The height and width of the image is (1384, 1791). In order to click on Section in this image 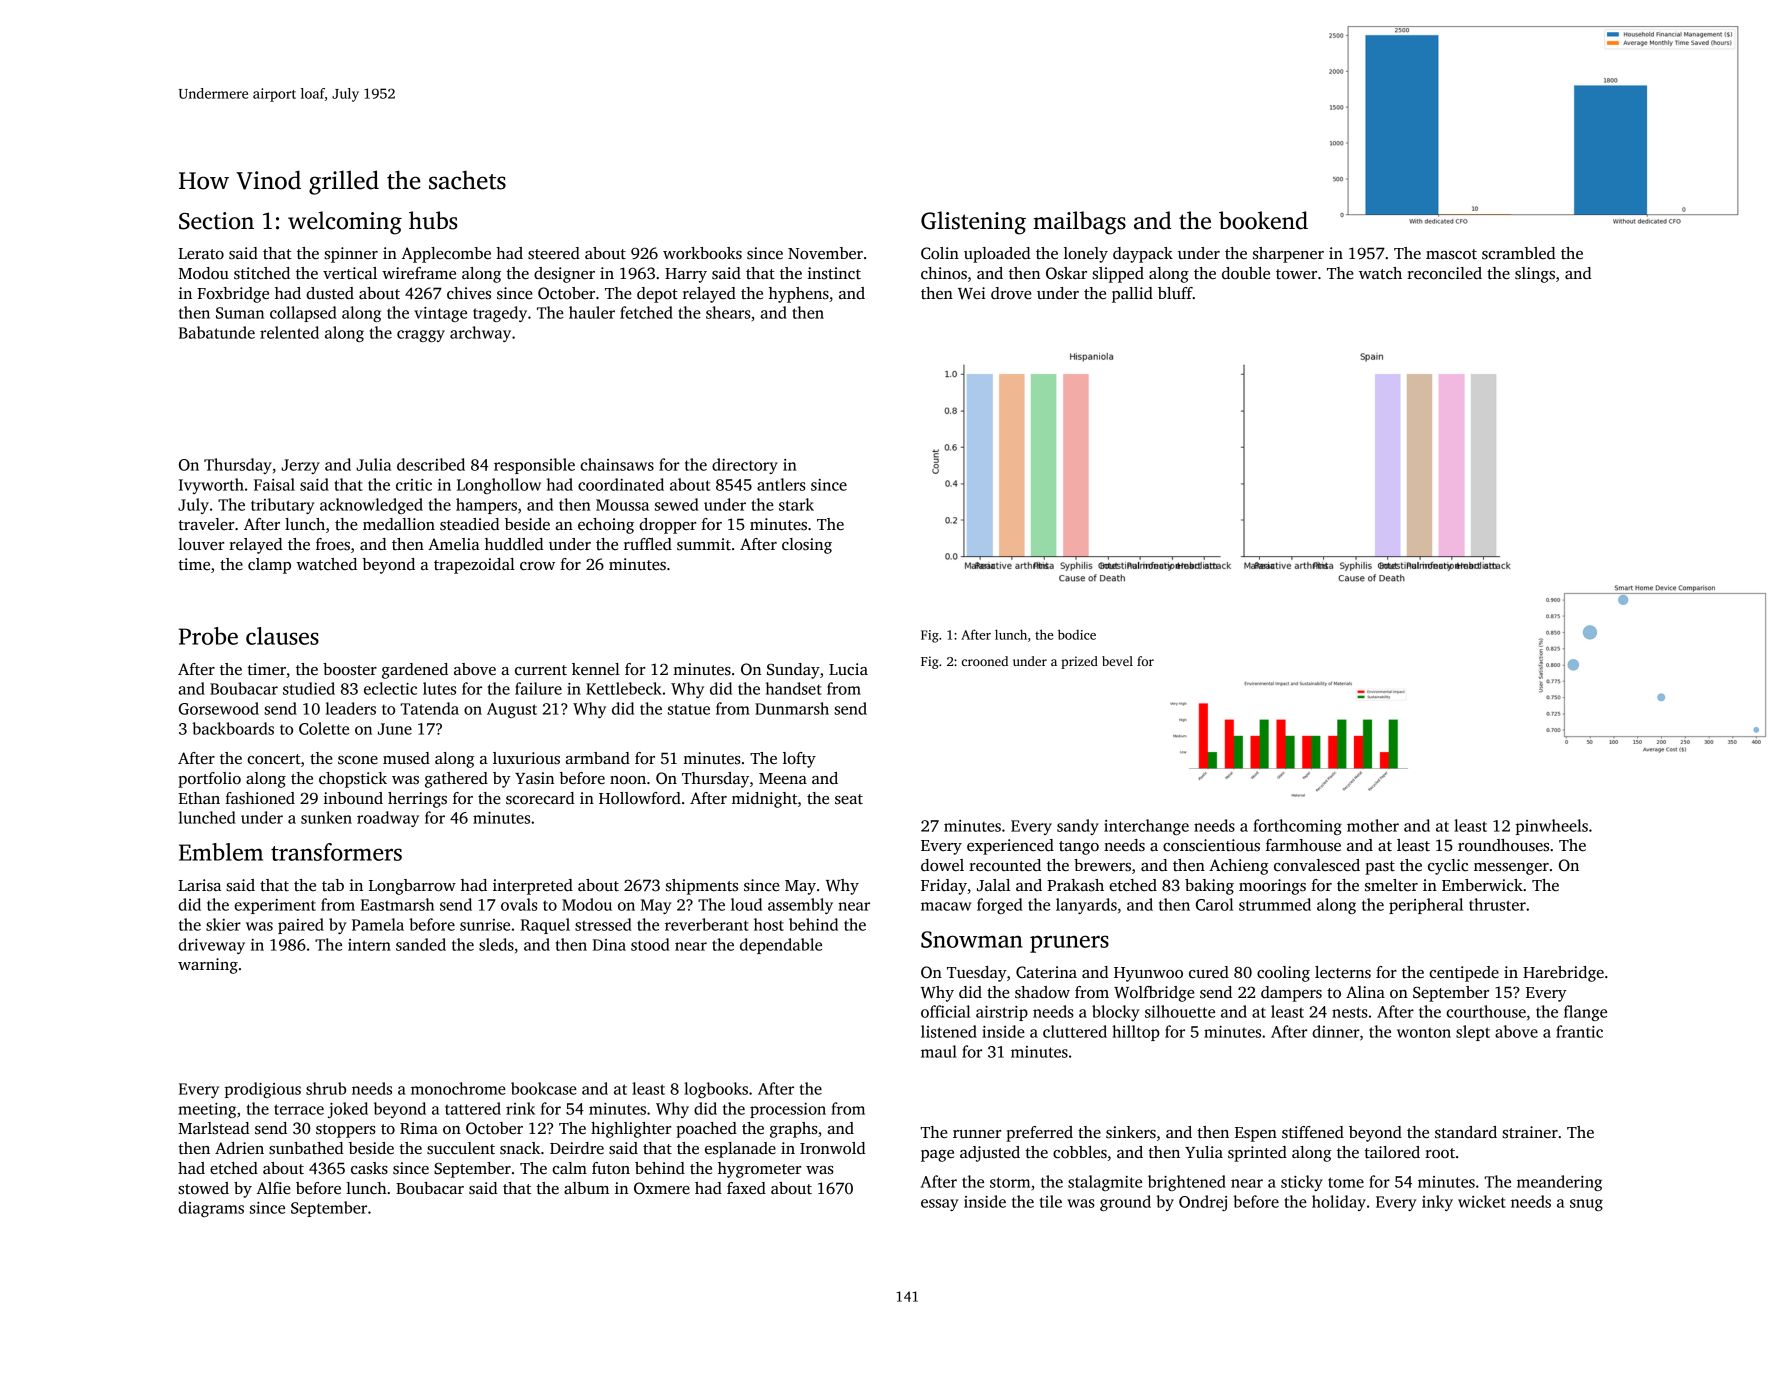, I will do `click(216, 221)`.
